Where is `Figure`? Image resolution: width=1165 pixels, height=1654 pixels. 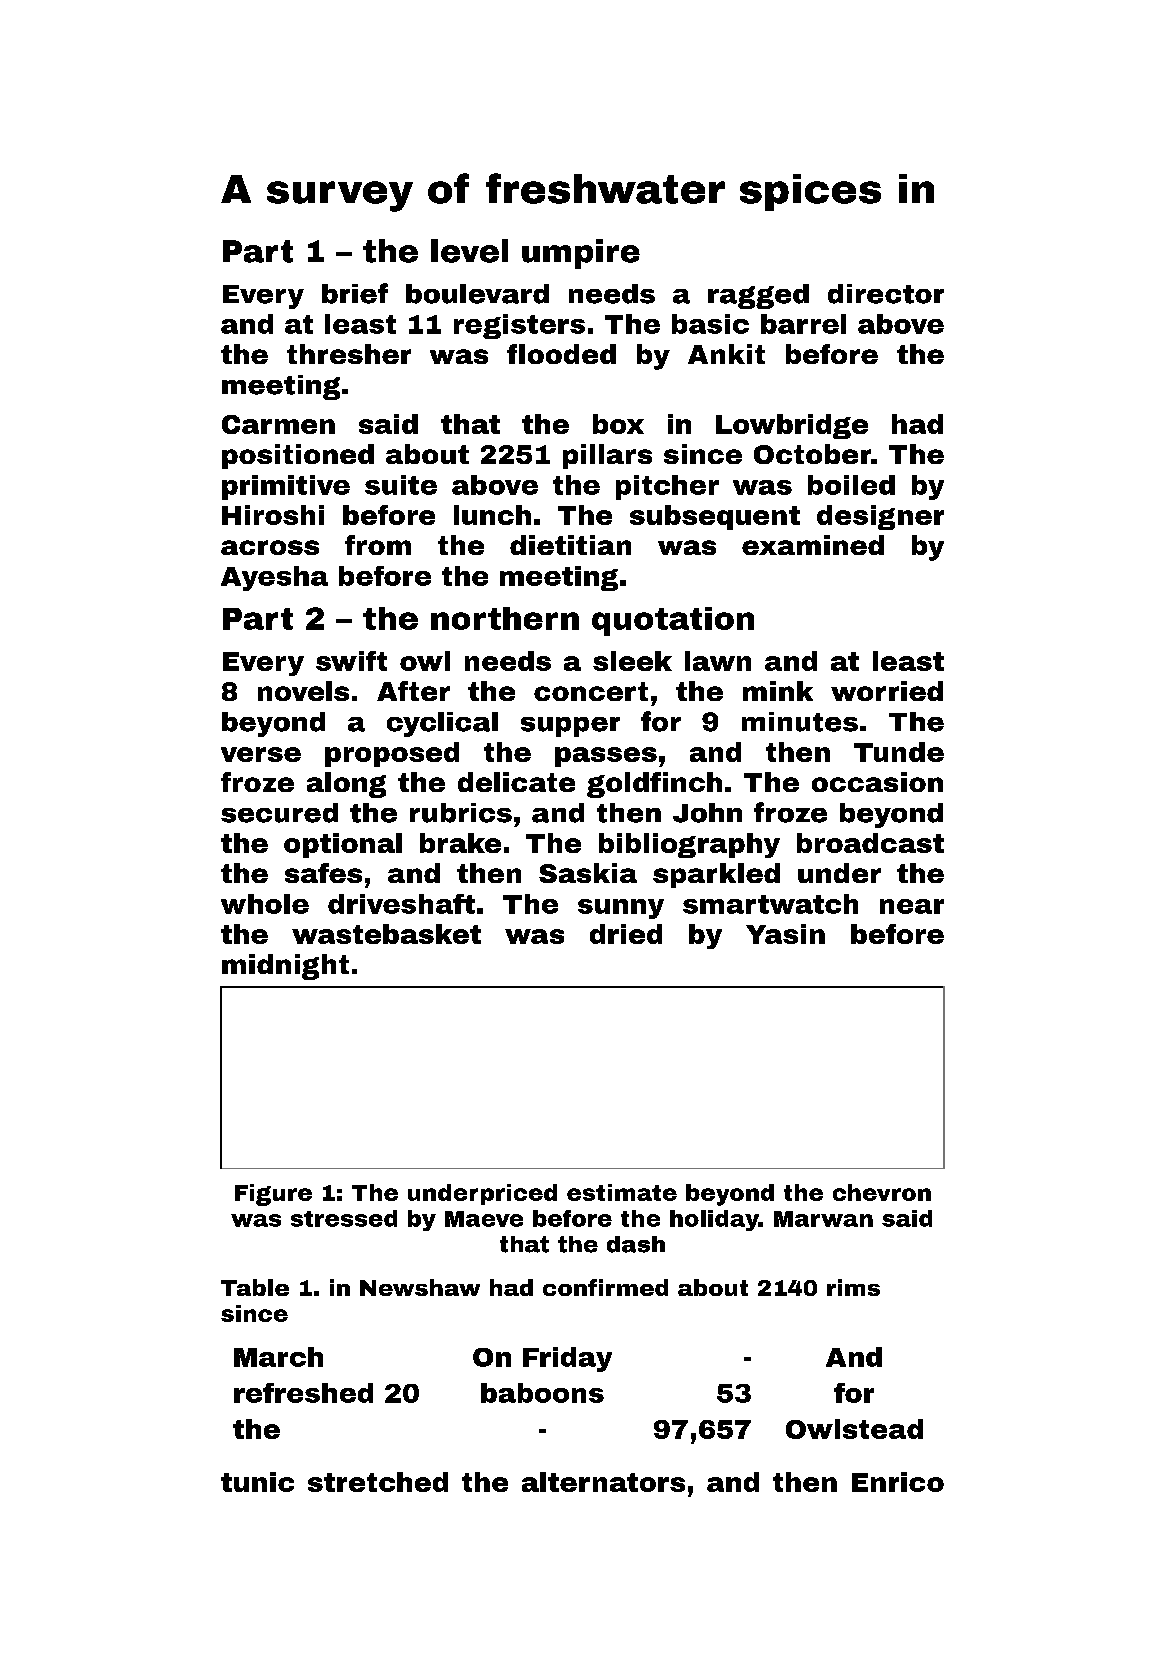
Figure is located at coordinates (273, 1195).
